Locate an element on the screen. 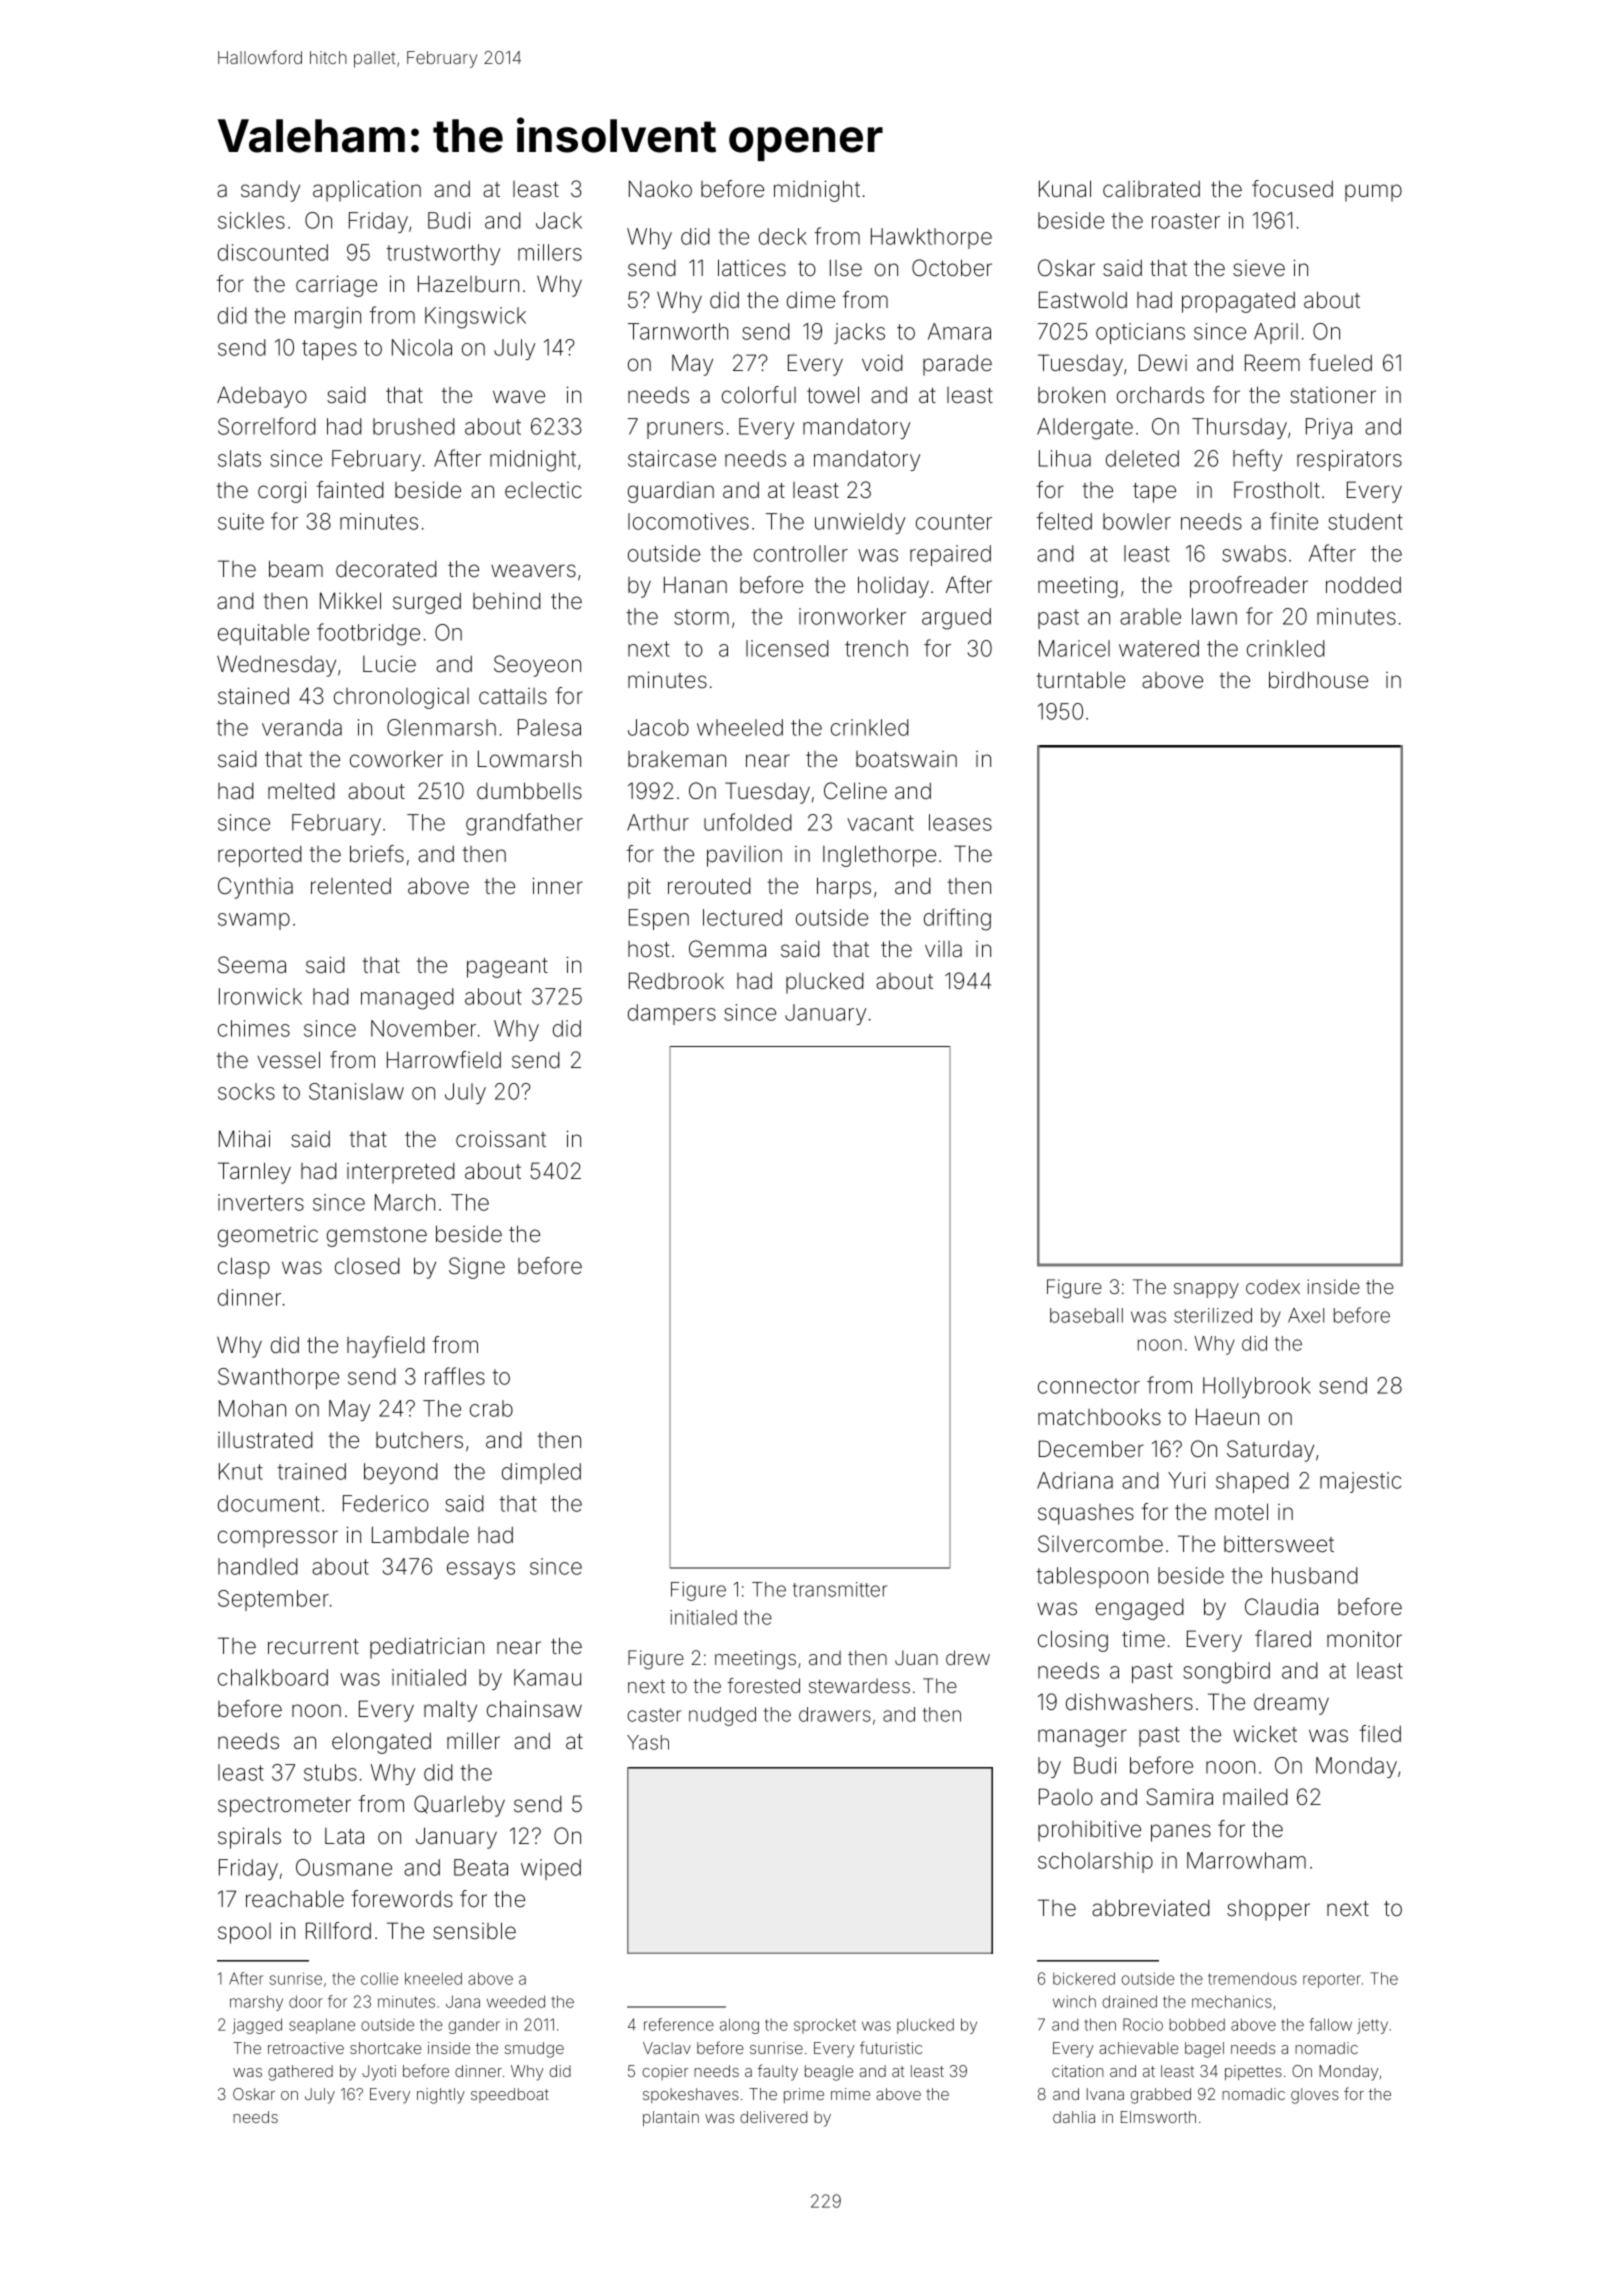  pump is located at coordinates (1373, 193).
